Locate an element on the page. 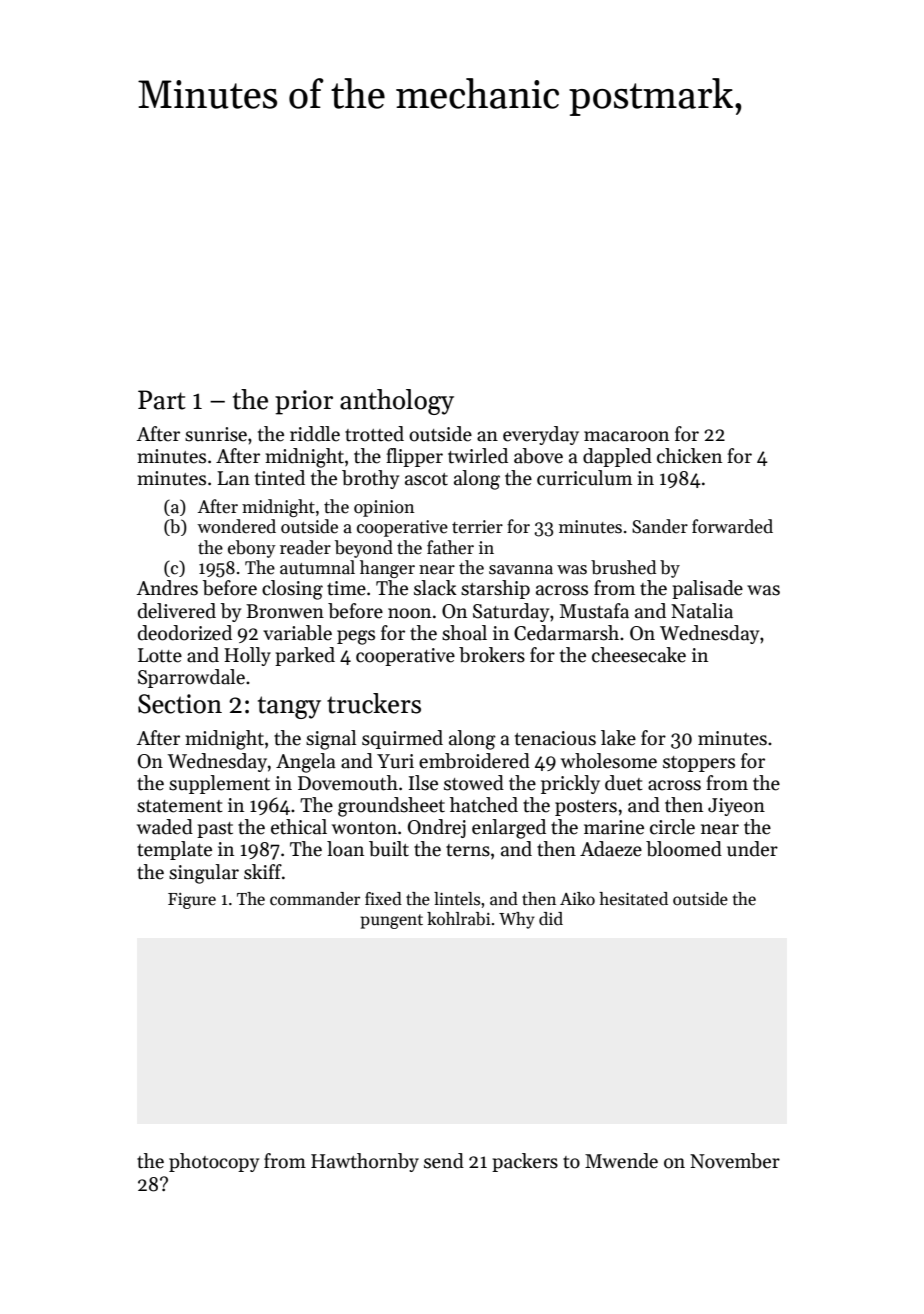 The image size is (924, 1314). Figure is located at coordinates (192, 901).
